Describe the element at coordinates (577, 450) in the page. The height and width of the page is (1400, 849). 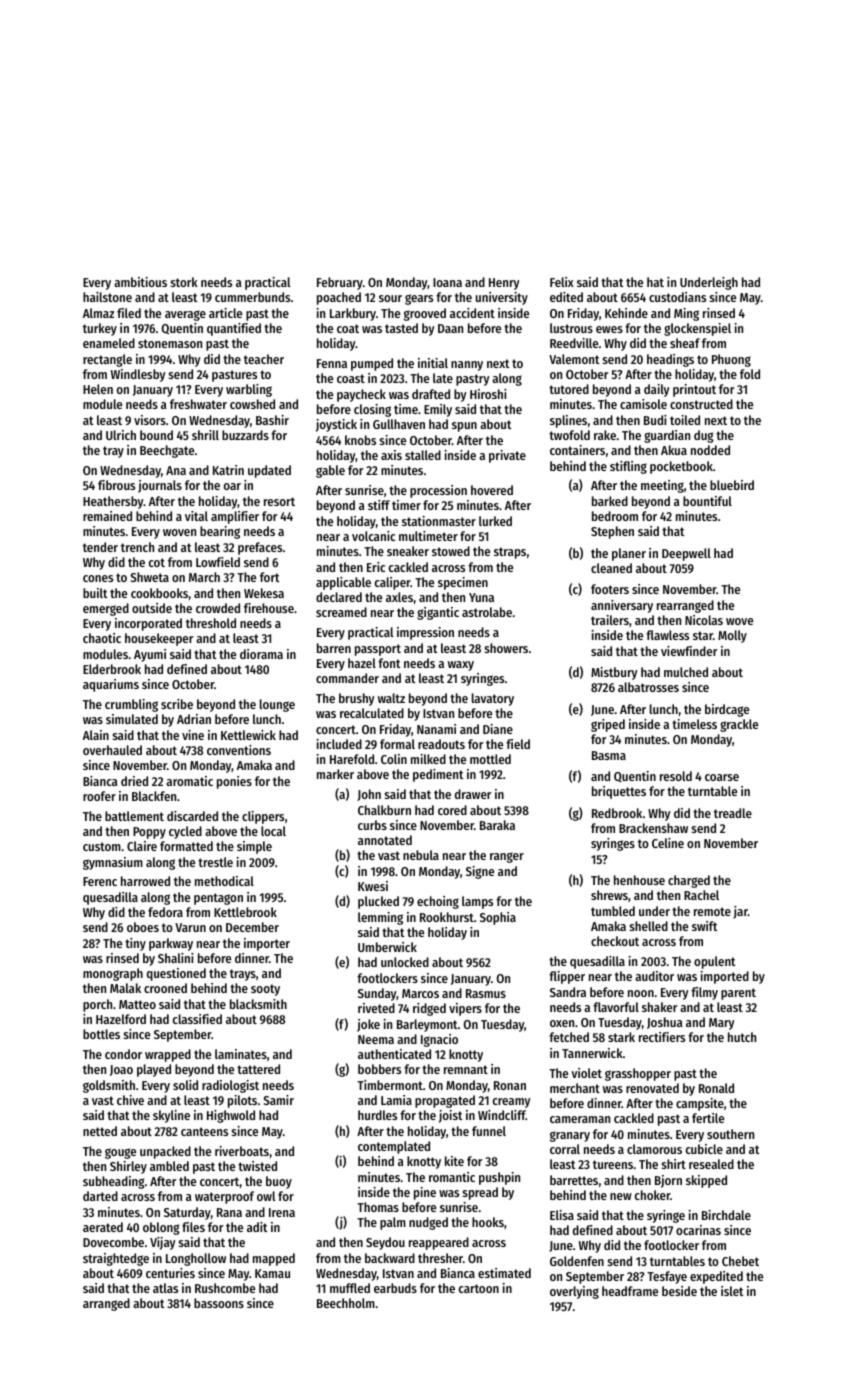
I see `containers` at that location.
